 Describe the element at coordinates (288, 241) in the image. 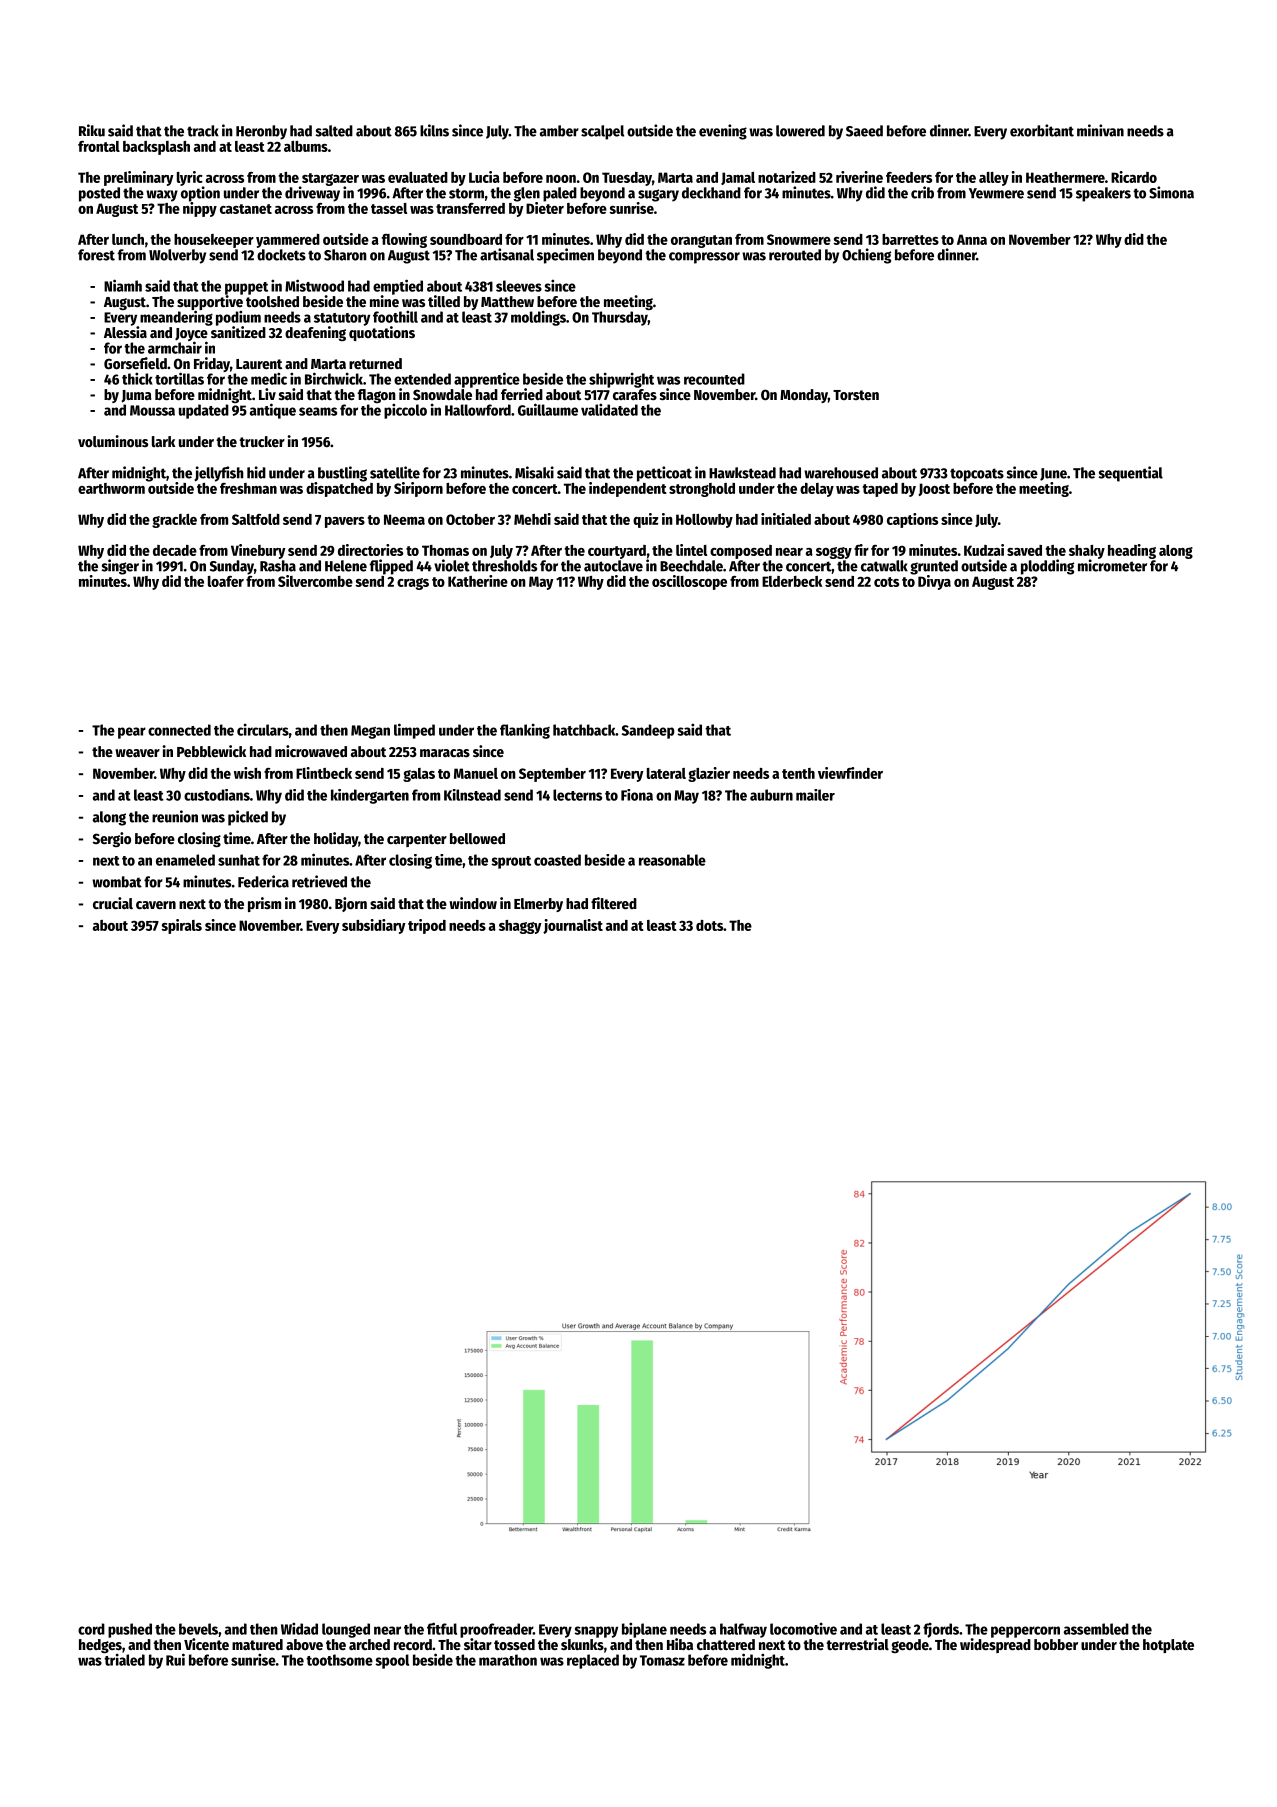

I see `yammered` at that location.
